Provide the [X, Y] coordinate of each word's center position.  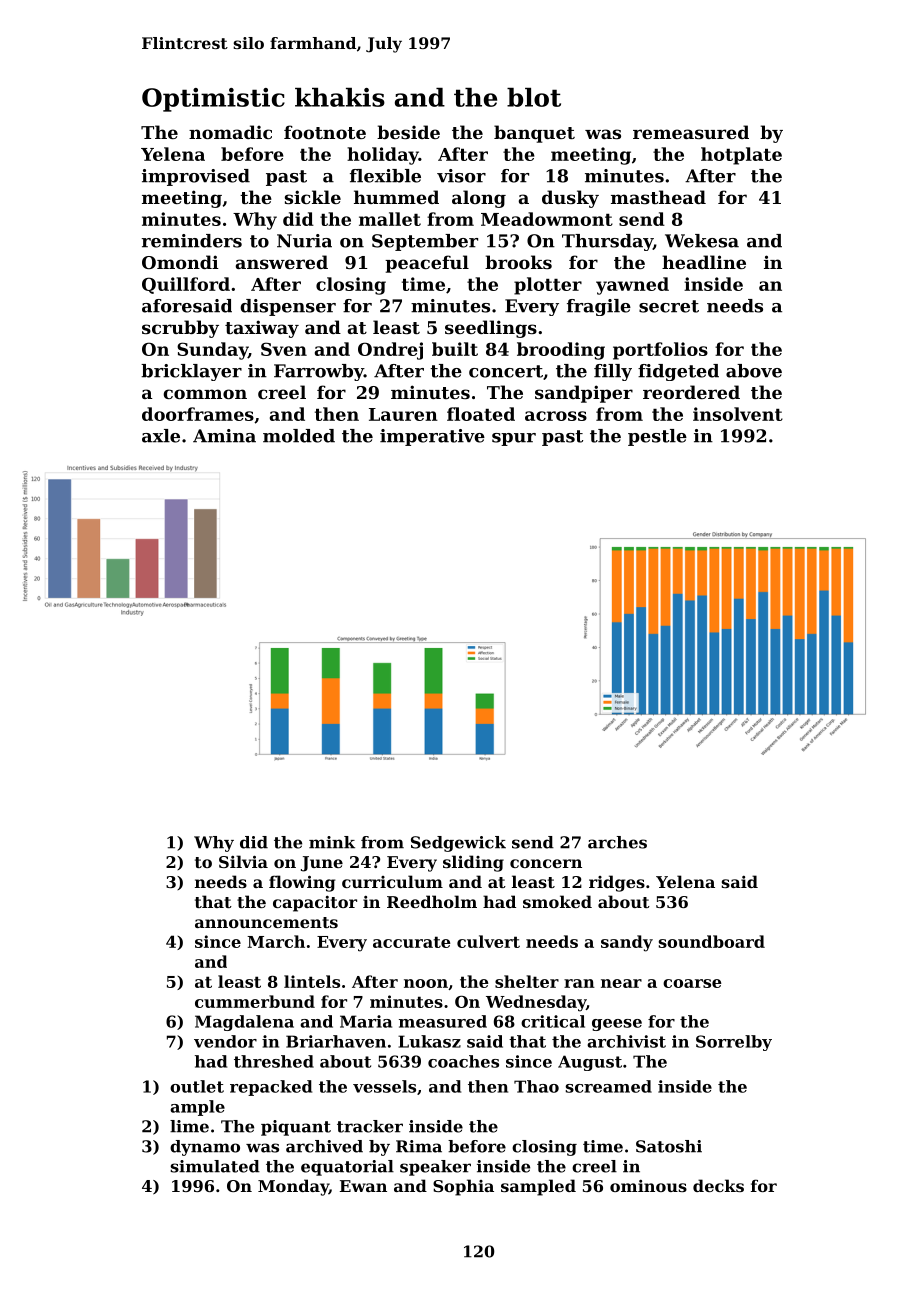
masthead [658, 197]
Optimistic [213, 100]
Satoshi [669, 1146]
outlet [197, 1086]
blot [534, 97]
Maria [366, 1021]
